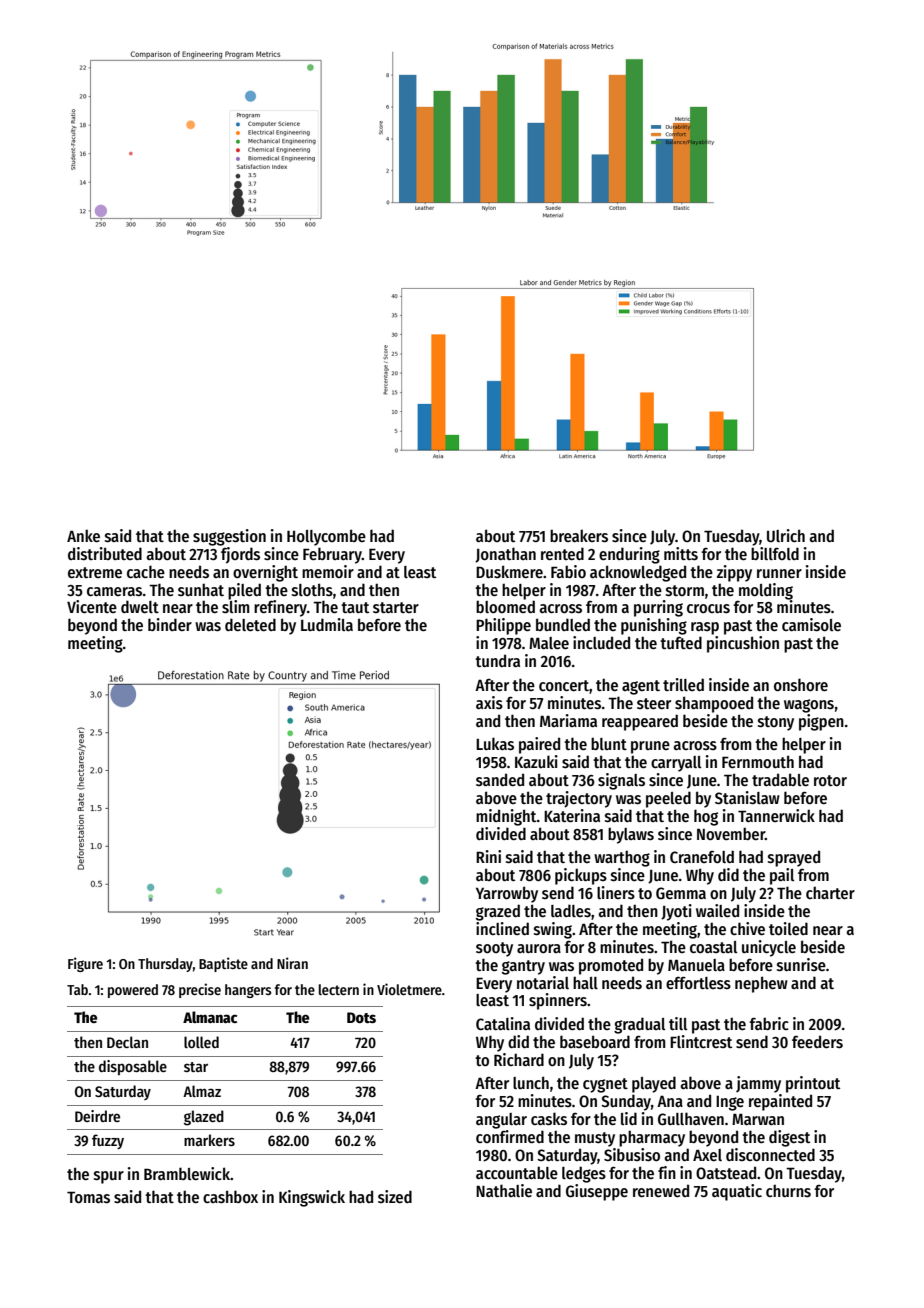 This screenshot has width=924, height=1308. I want to click on Stanislaw, so click(747, 797).
